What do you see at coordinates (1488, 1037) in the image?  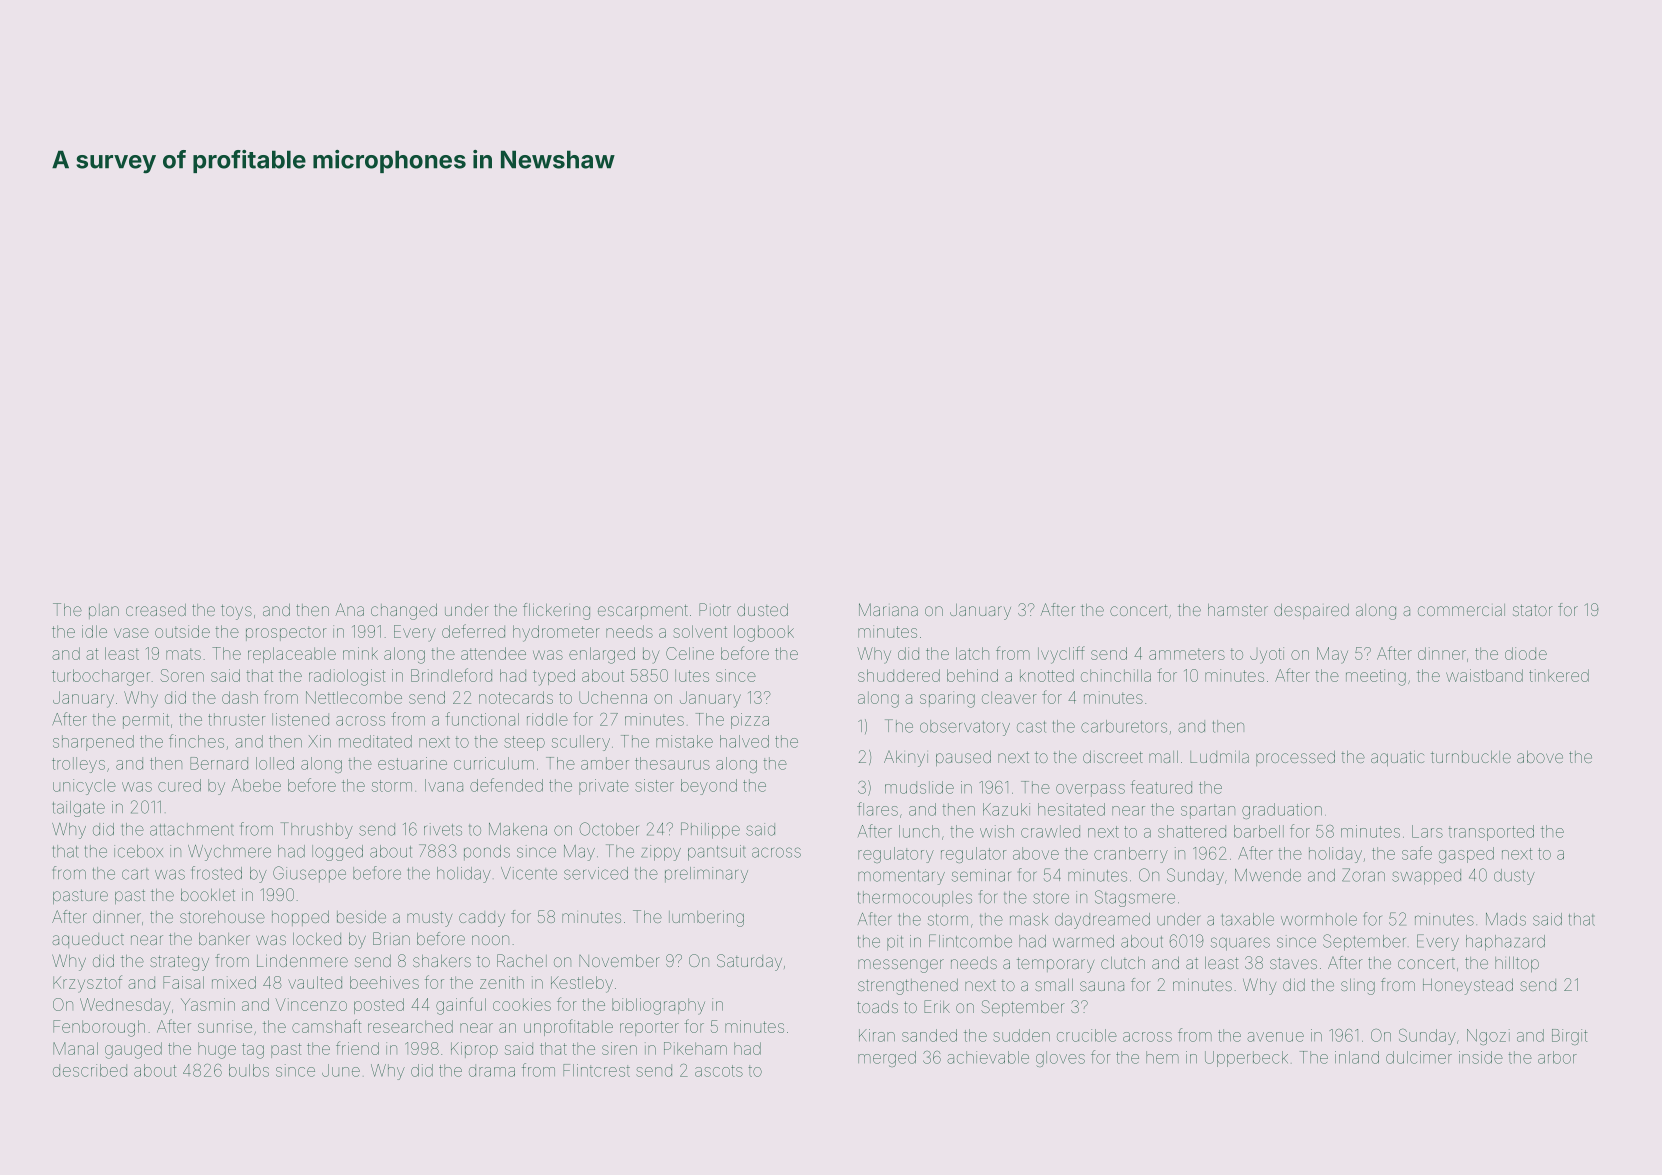 I see `Ngozi` at bounding box center [1488, 1037].
